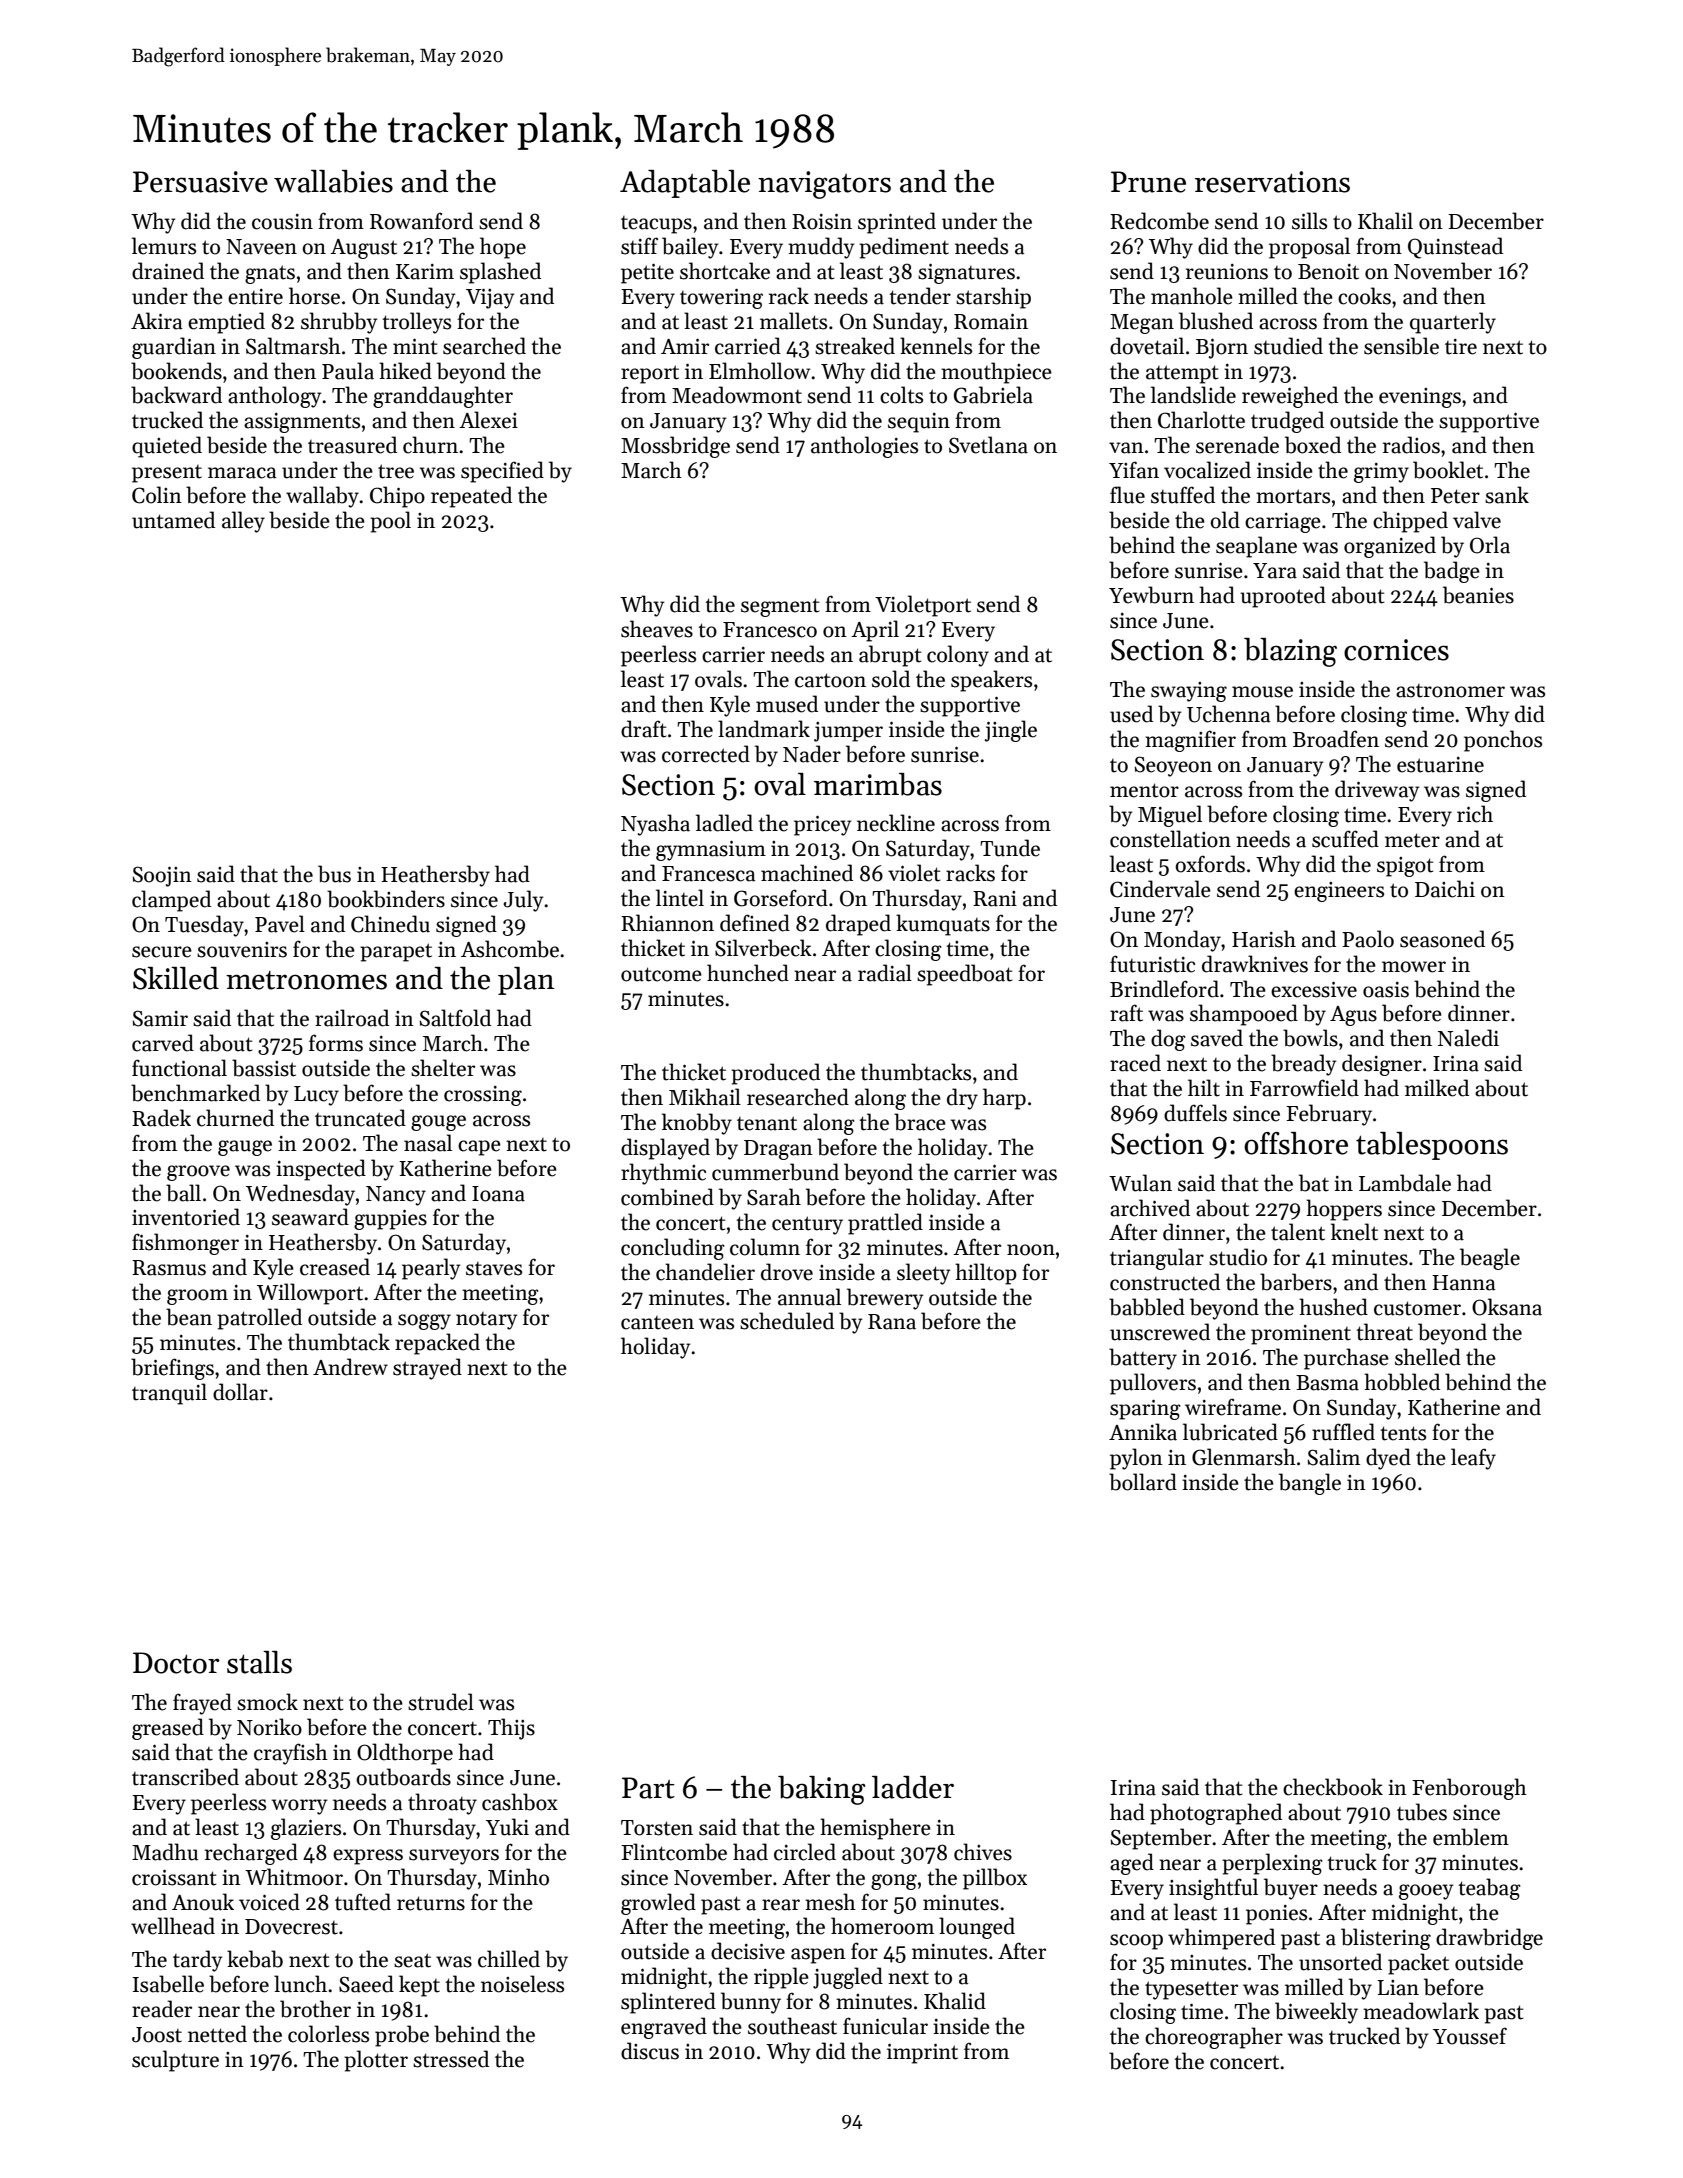  What do you see at coordinates (1388, 1459) in the document?
I see `dyed` at bounding box center [1388, 1459].
